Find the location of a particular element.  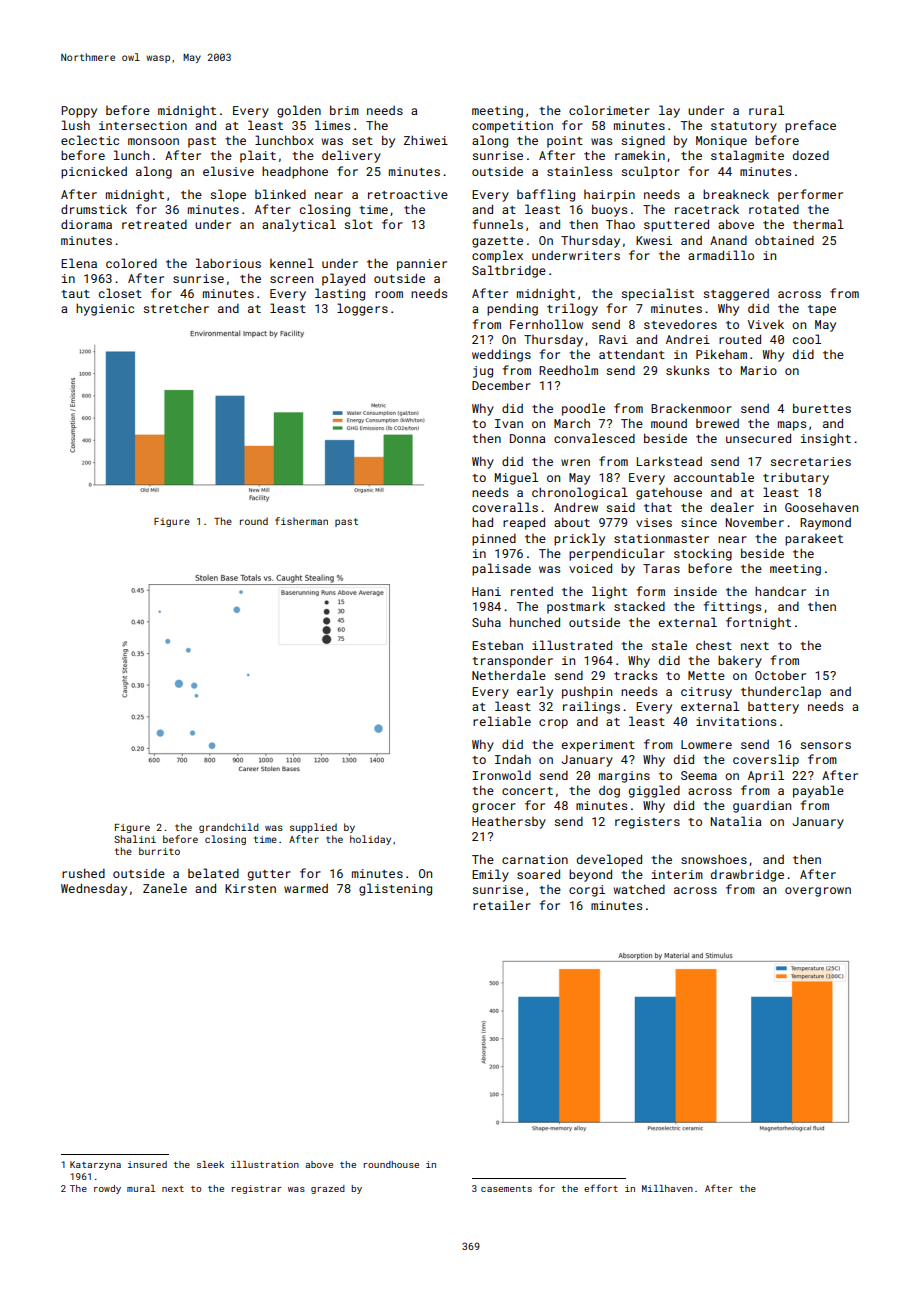

grandchild is located at coordinates (229, 828).
